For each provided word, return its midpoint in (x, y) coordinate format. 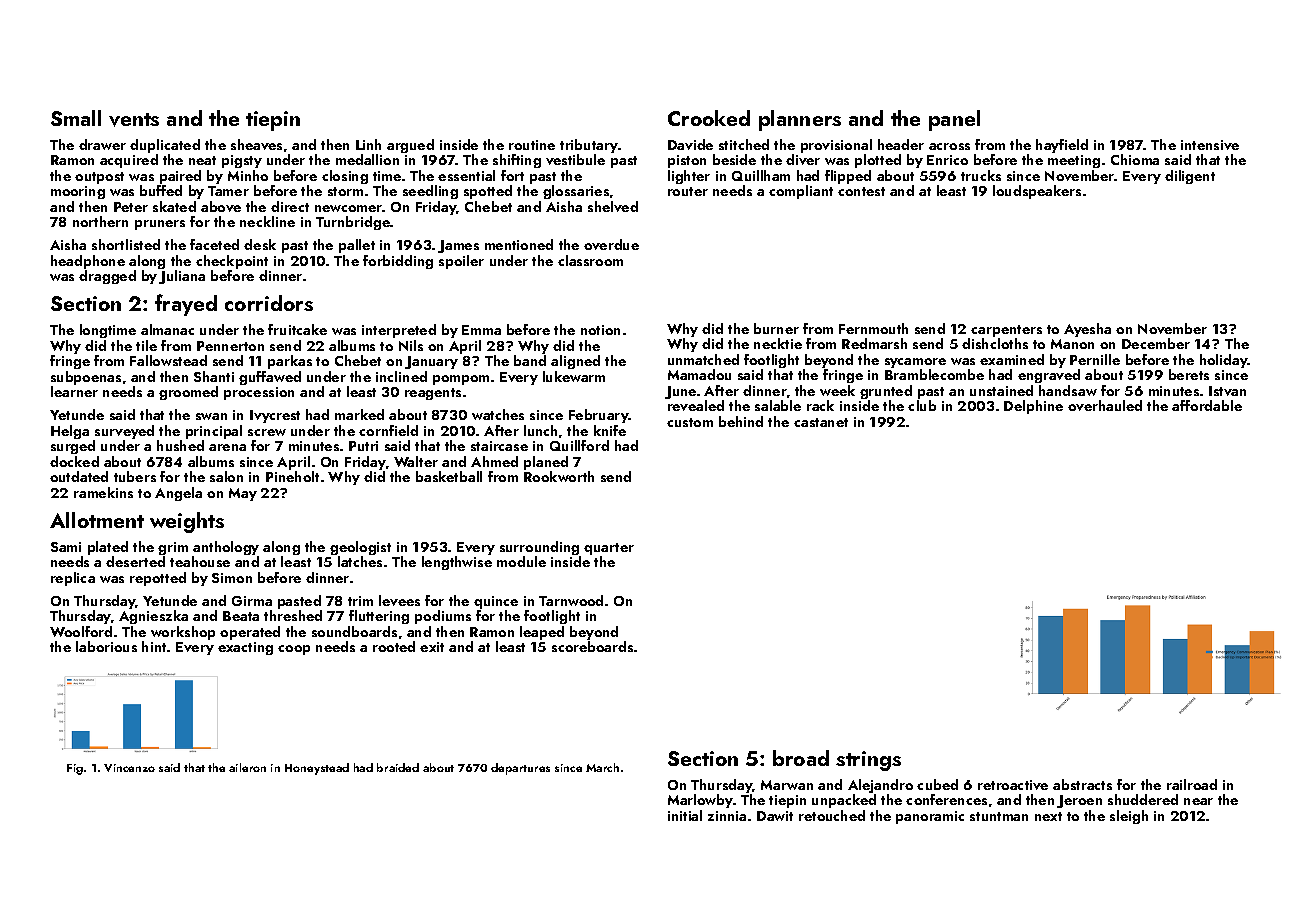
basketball (449, 476)
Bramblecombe (934, 374)
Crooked (709, 118)
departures (520, 769)
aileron (247, 767)
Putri (363, 446)
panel (954, 120)
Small (76, 118)
